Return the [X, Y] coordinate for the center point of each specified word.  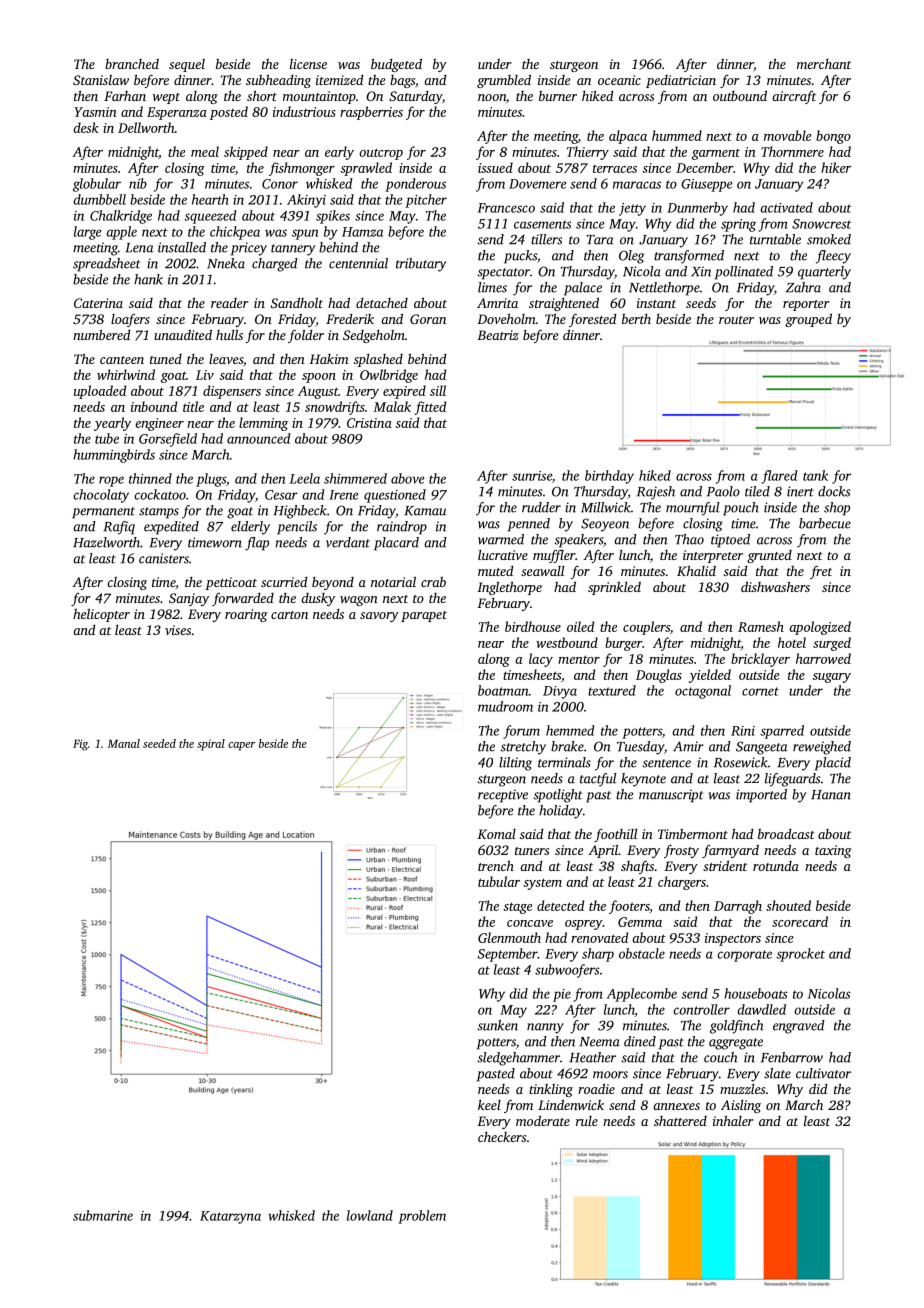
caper [242, 746]
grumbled [504, 81]
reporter [806, 305]
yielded [710, 676]
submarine [103, 1215]
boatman [503, 690]
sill [438, 390]
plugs [211, 480]
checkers [502, 1137]
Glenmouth [509, 937]
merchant [824, 64]
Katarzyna [230, 1217]
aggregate [736, 1044]
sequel [187, 65]
